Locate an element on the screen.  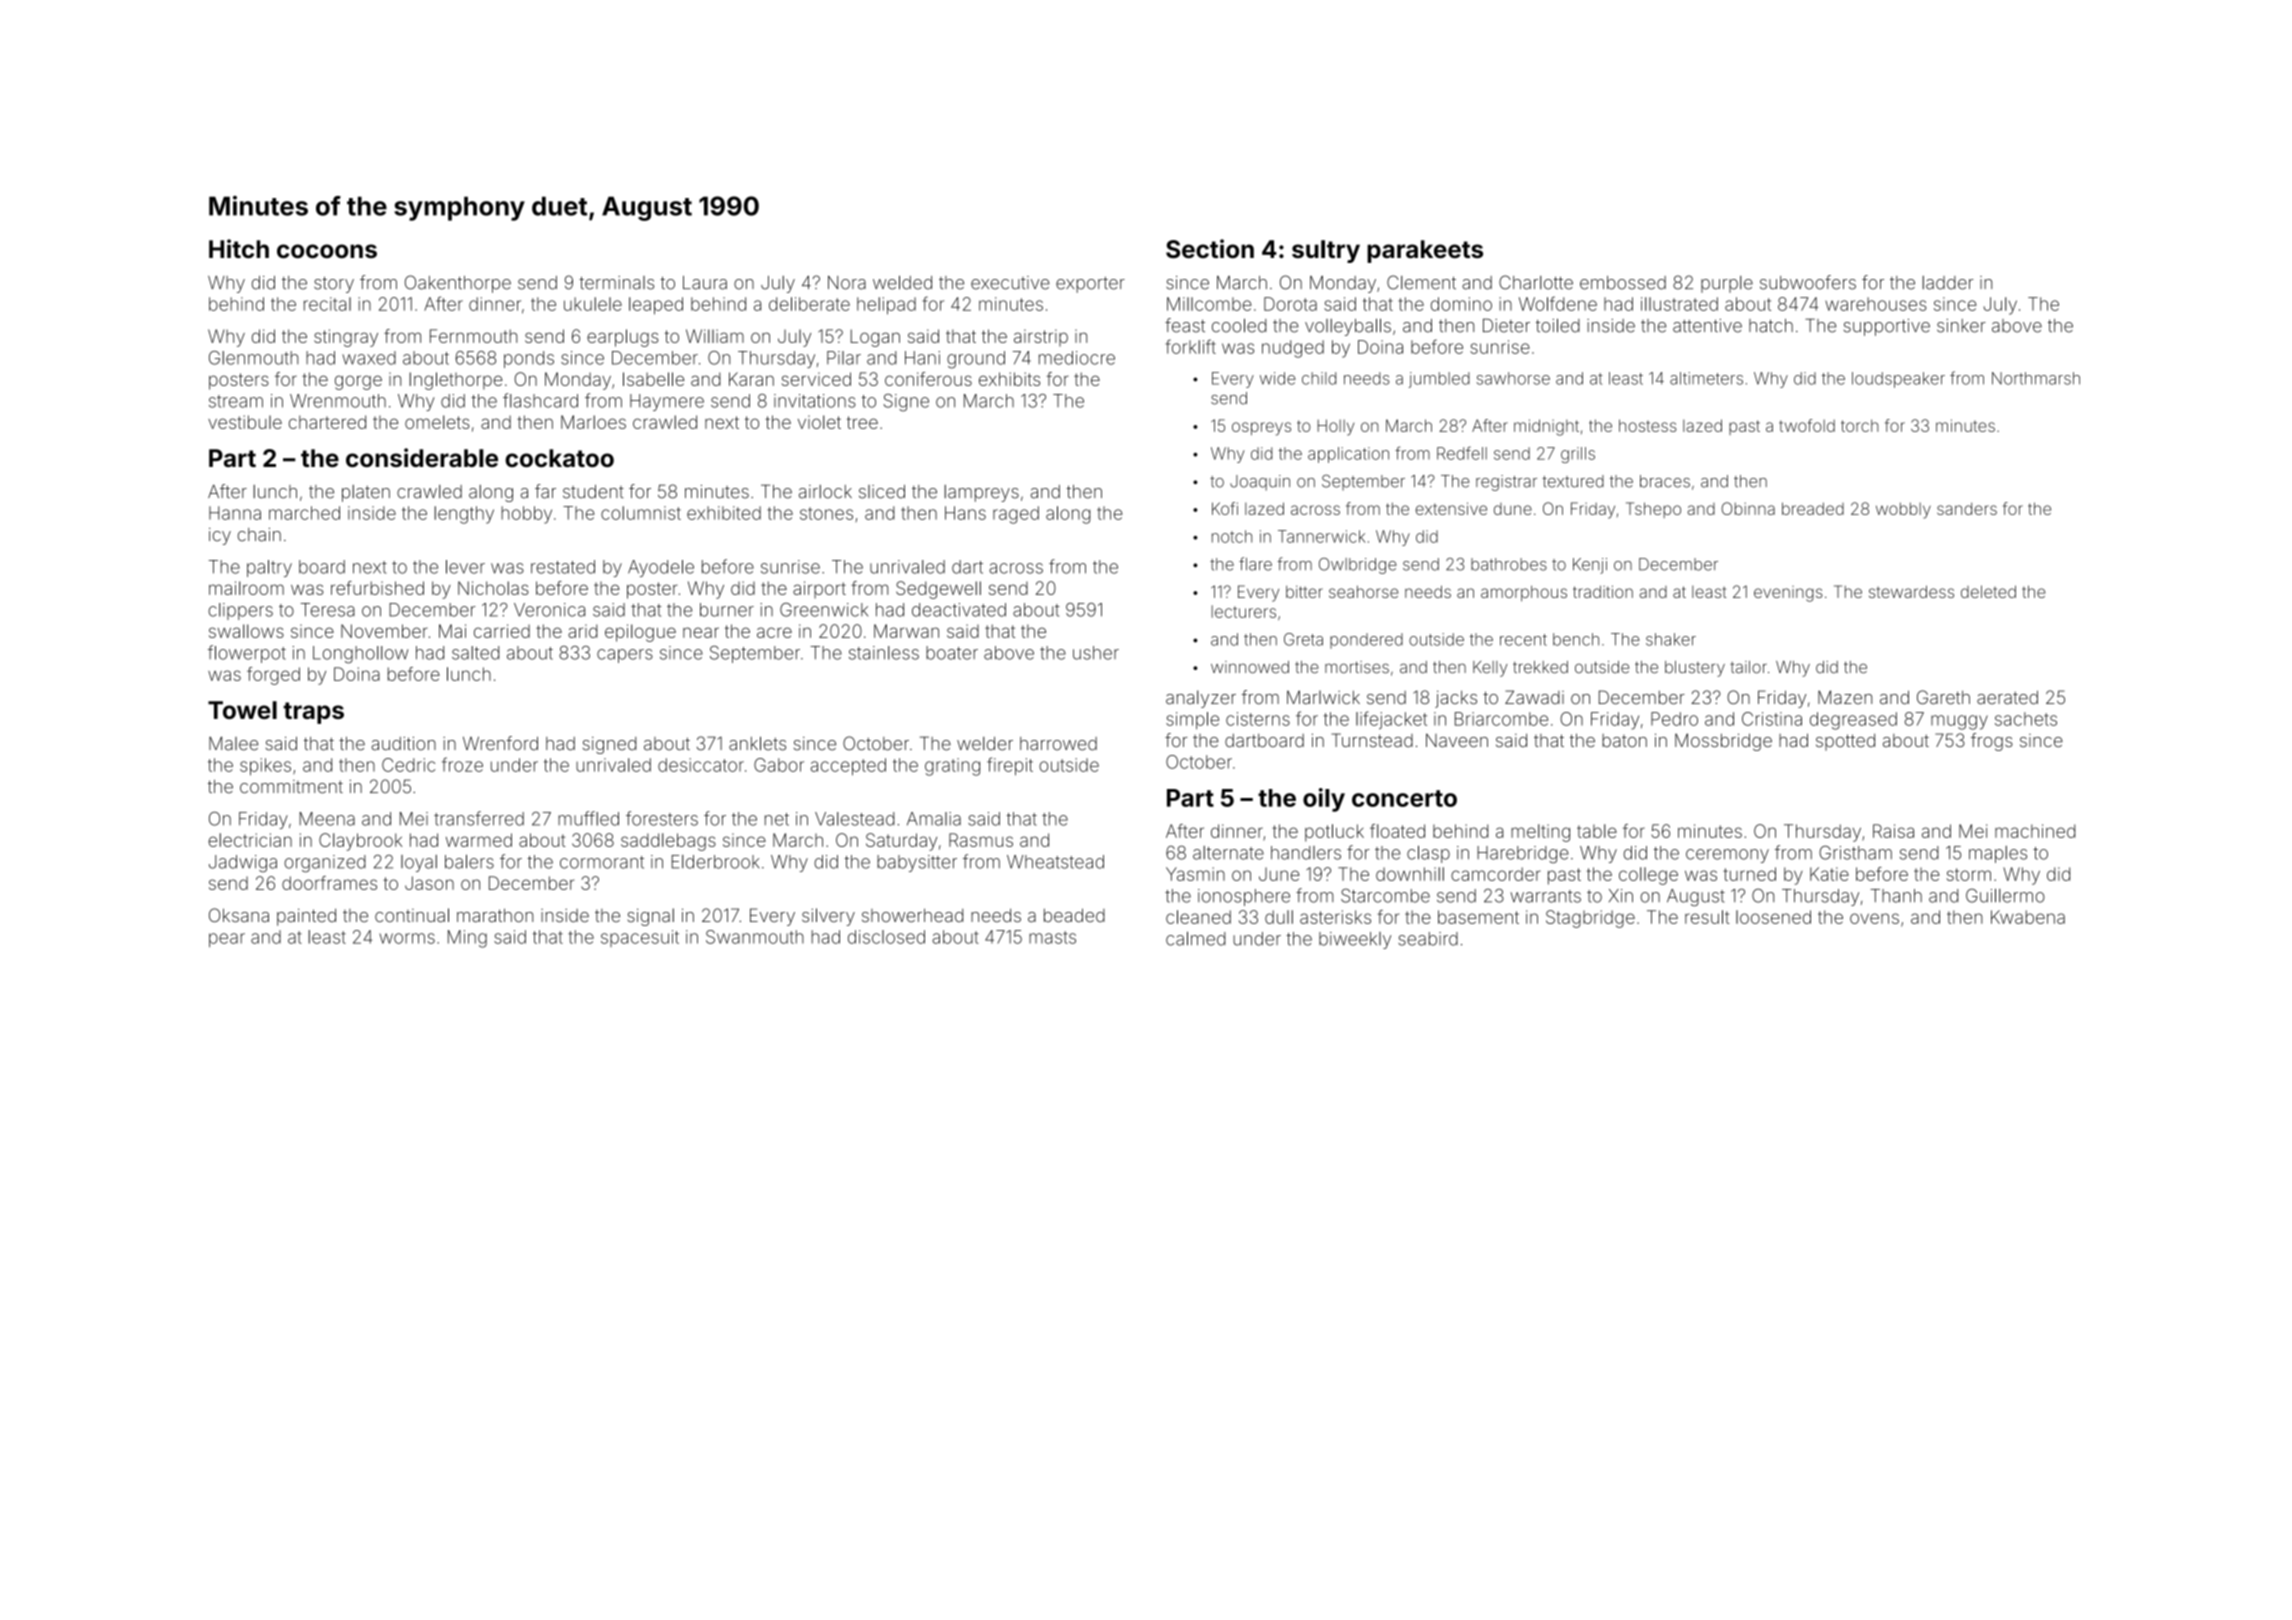
sanders is located at coordinates (1967, 509).
